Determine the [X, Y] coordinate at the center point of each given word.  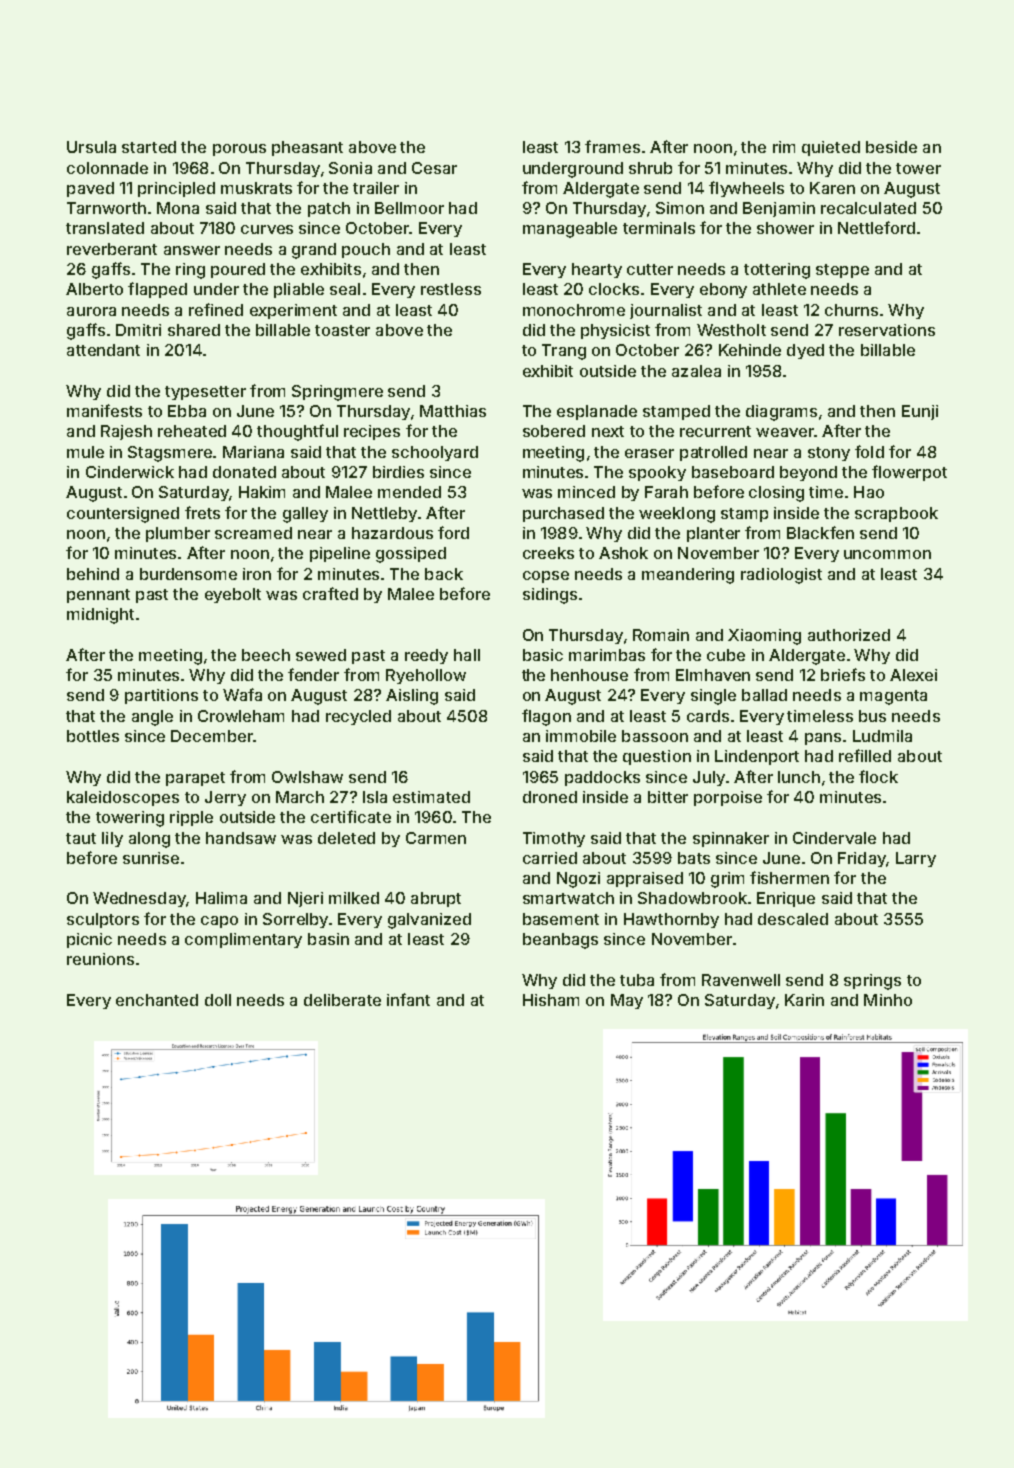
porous [239, 150]
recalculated [868, 208]
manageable [570, 230]
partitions [161, 696]
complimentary [243, 940]
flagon [546, 717]
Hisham [551, 1000]
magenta [893, 697]
